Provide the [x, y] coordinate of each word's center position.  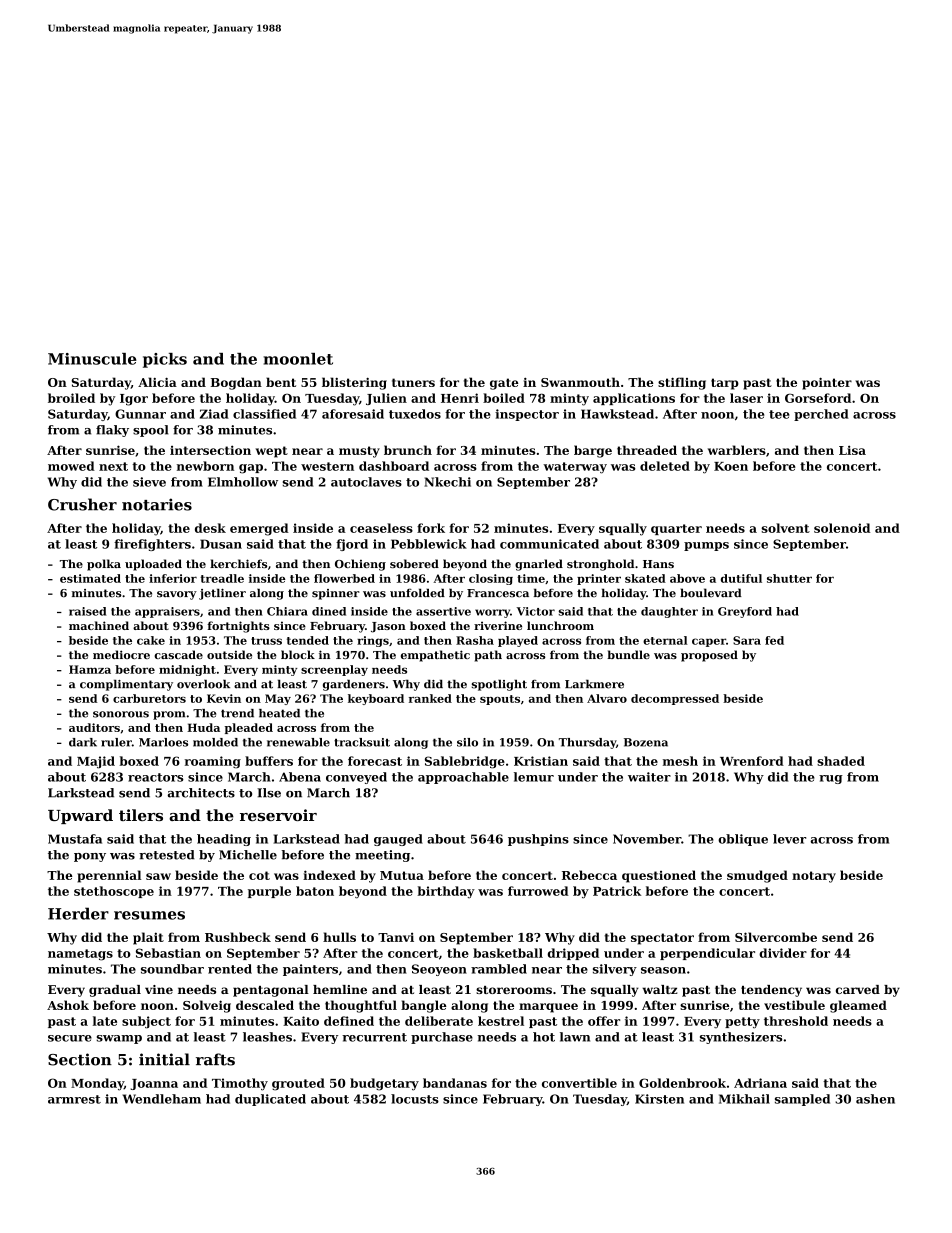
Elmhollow [243, 482]
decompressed [675, 699]
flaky [112, 431]
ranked [430, 698]
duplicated [270, 1100]
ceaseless [381, 528]
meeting [382, 856]
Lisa [852, 450]
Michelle [248, 855]
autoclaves [366, 482]
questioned [659, 876]
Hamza [90, 669]
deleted [665, 466]
